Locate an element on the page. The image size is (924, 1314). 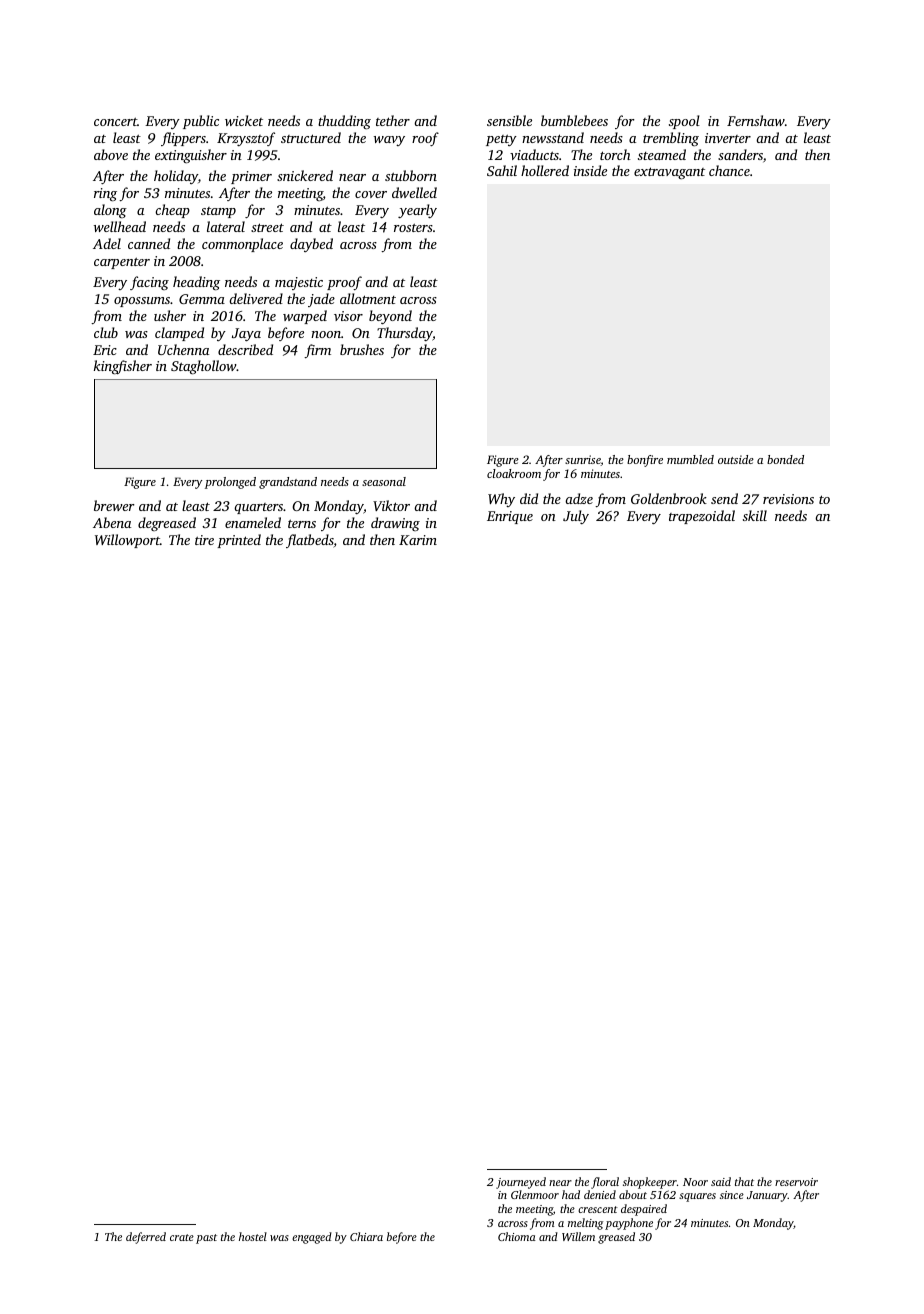
past is located at coordinates (206, 1239).
